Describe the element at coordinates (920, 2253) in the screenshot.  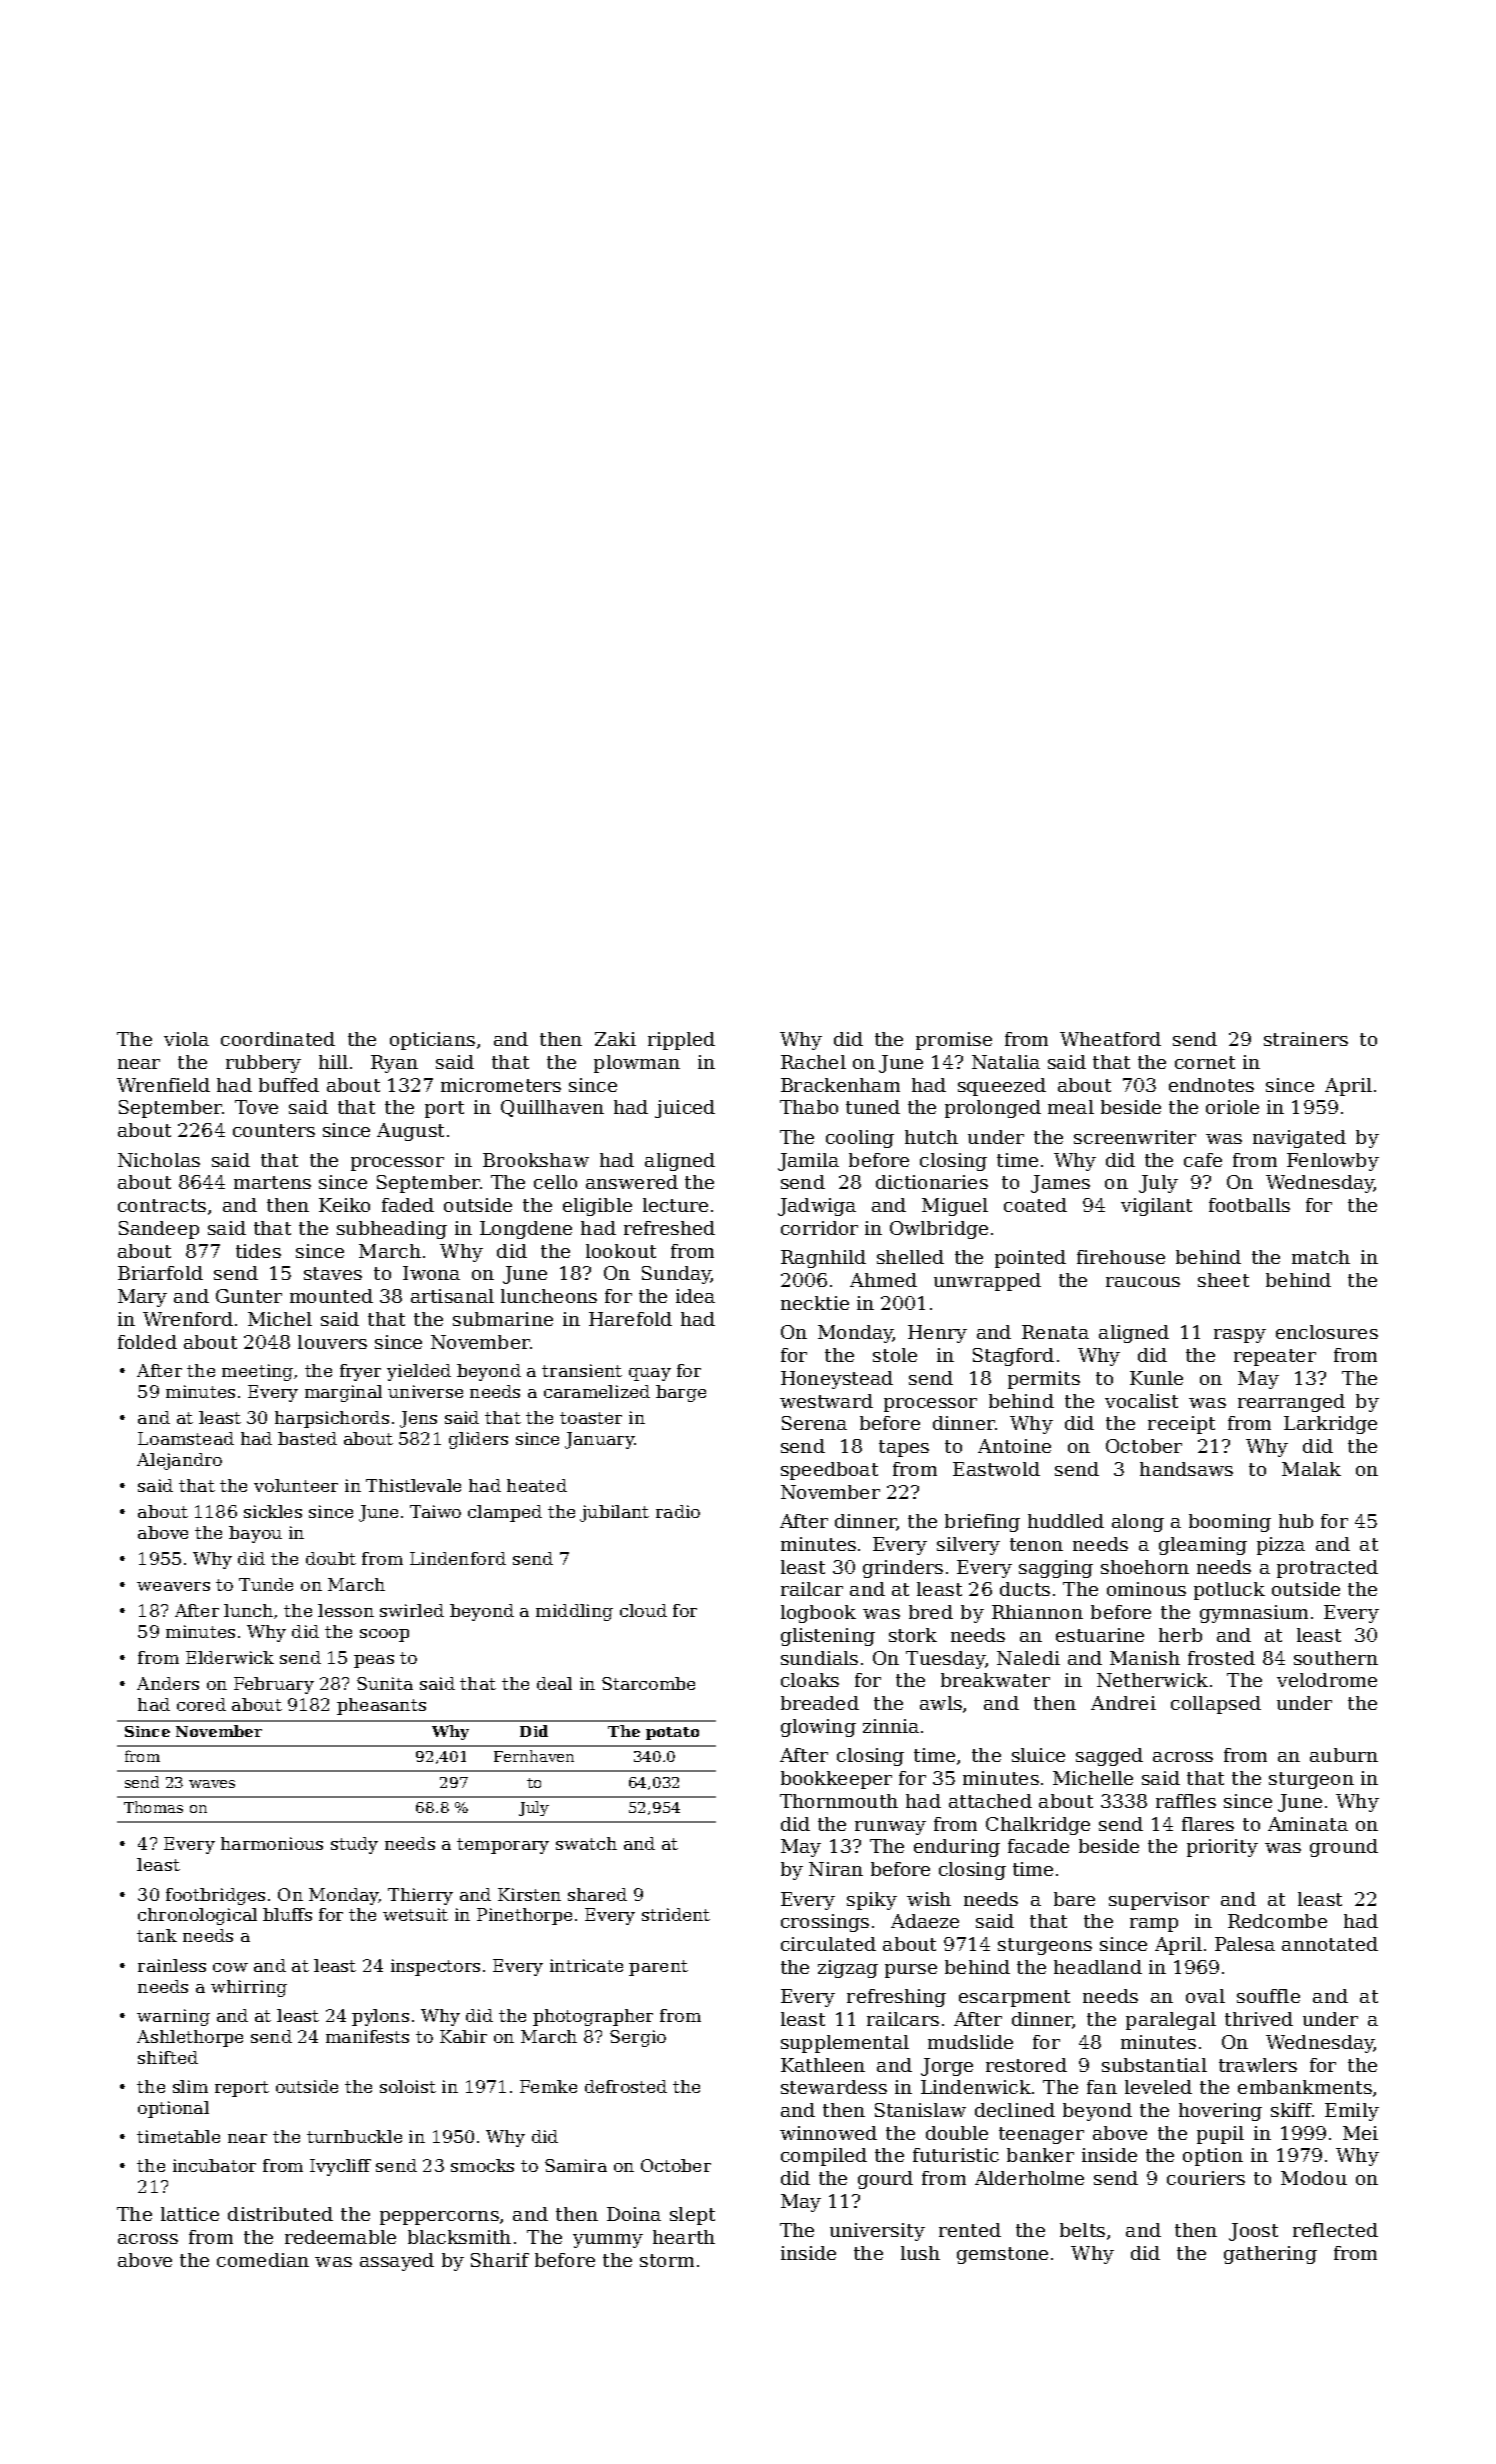
I see `lush` at that location.
